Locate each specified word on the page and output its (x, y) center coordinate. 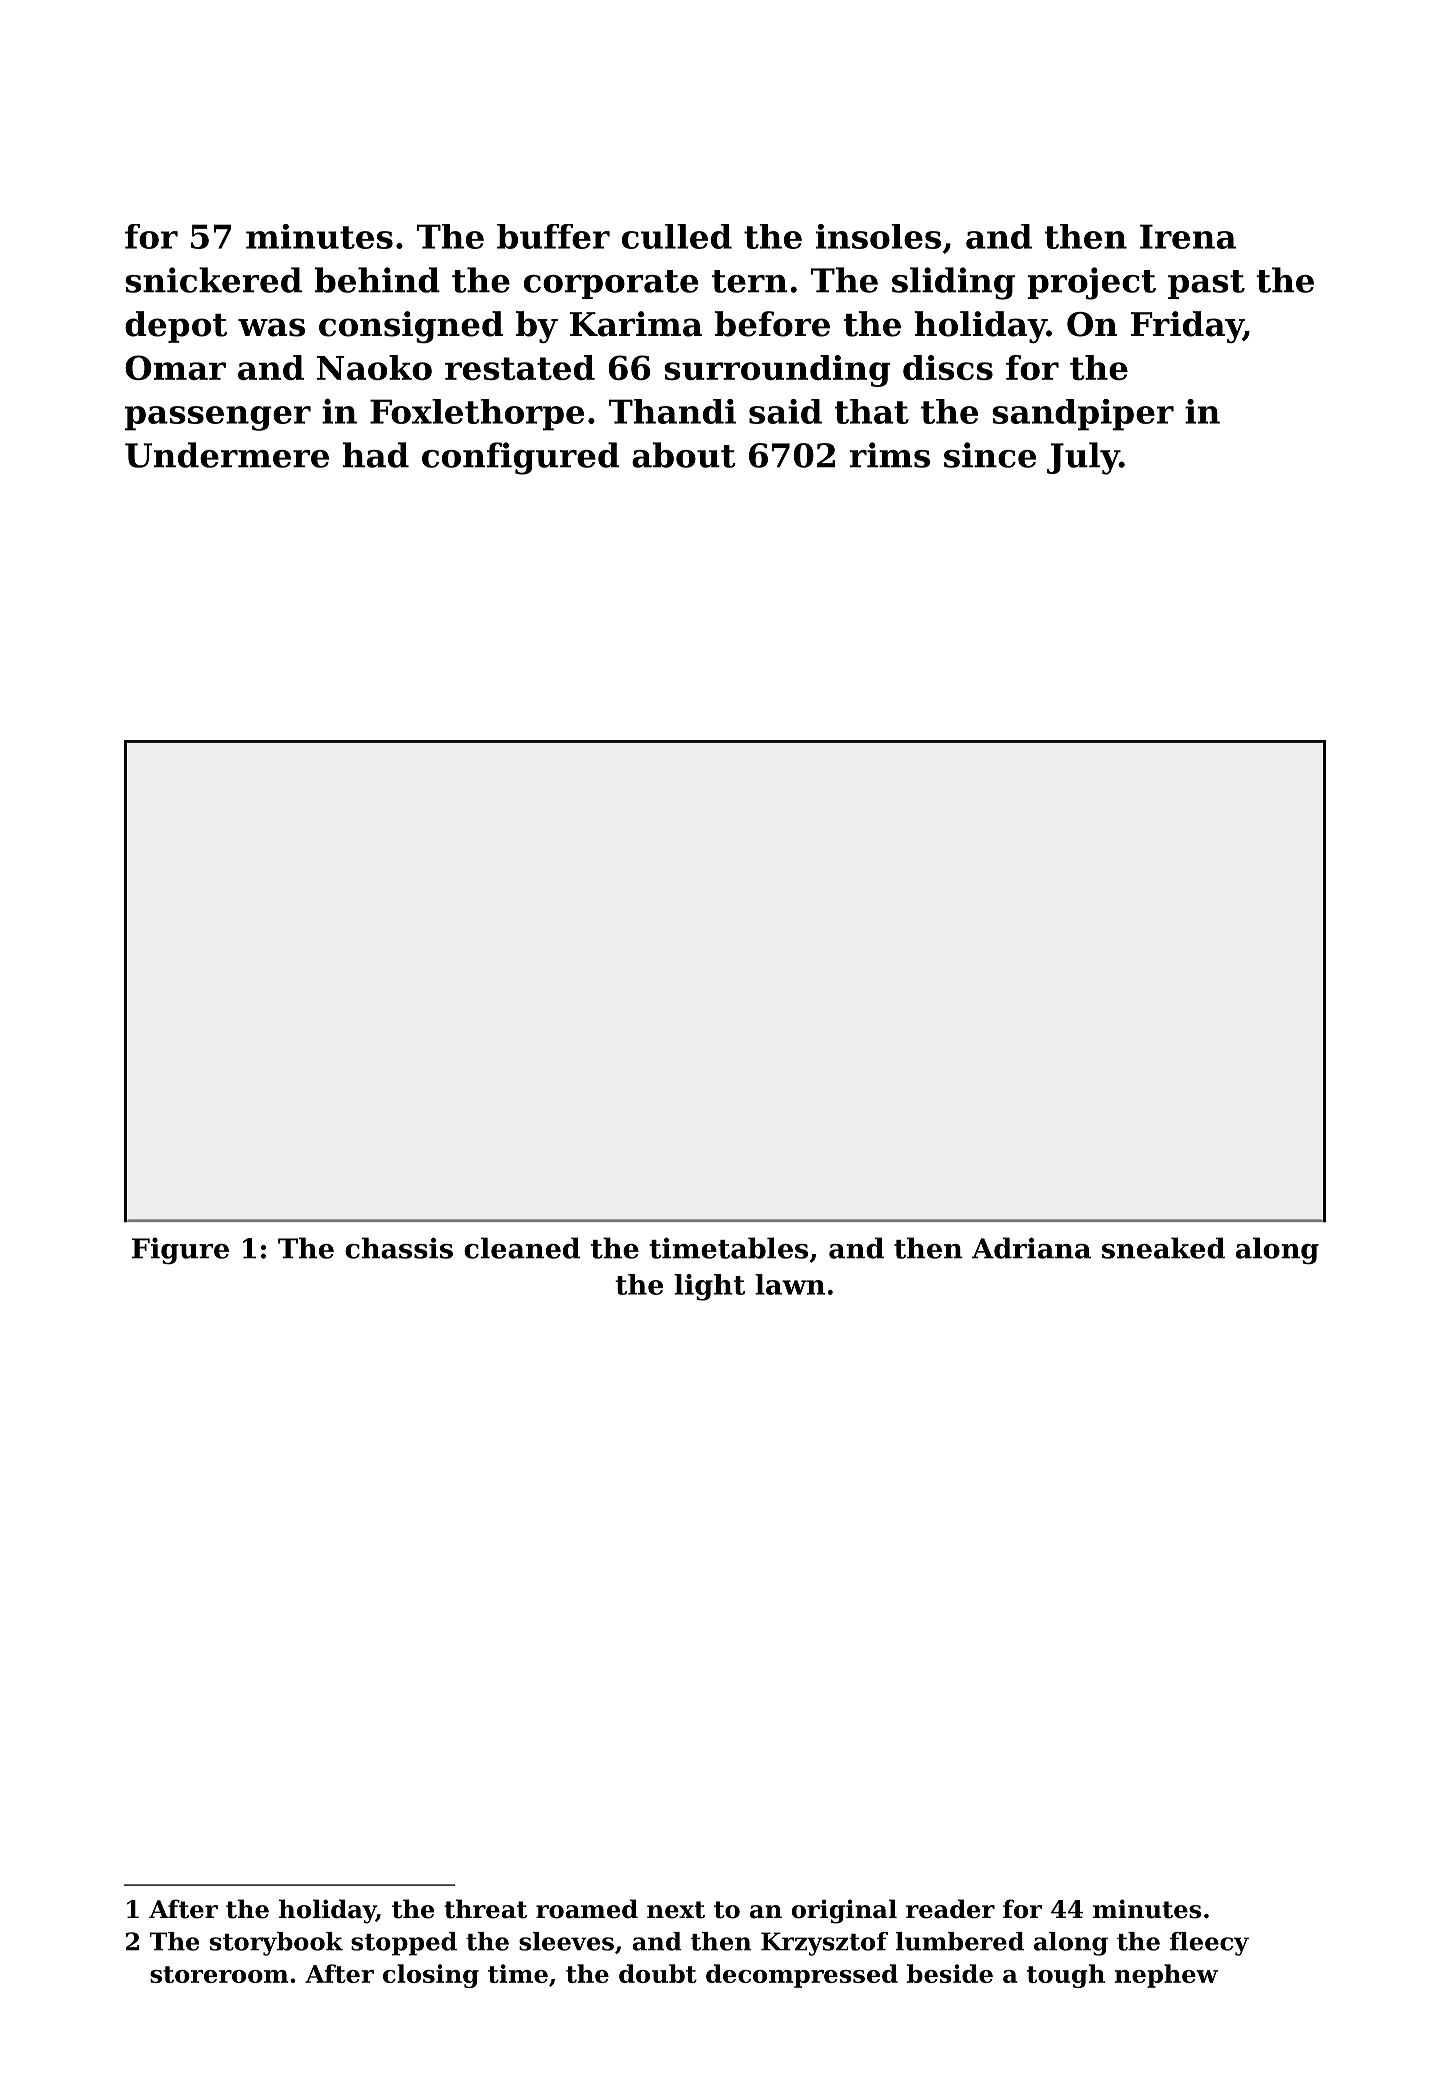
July (1083, 458)
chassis (399, 1248)
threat (485, 1909)
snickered (213, 280)
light (710, 1287)
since (990, 455)
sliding (953, 283)
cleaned (522, 1248)
